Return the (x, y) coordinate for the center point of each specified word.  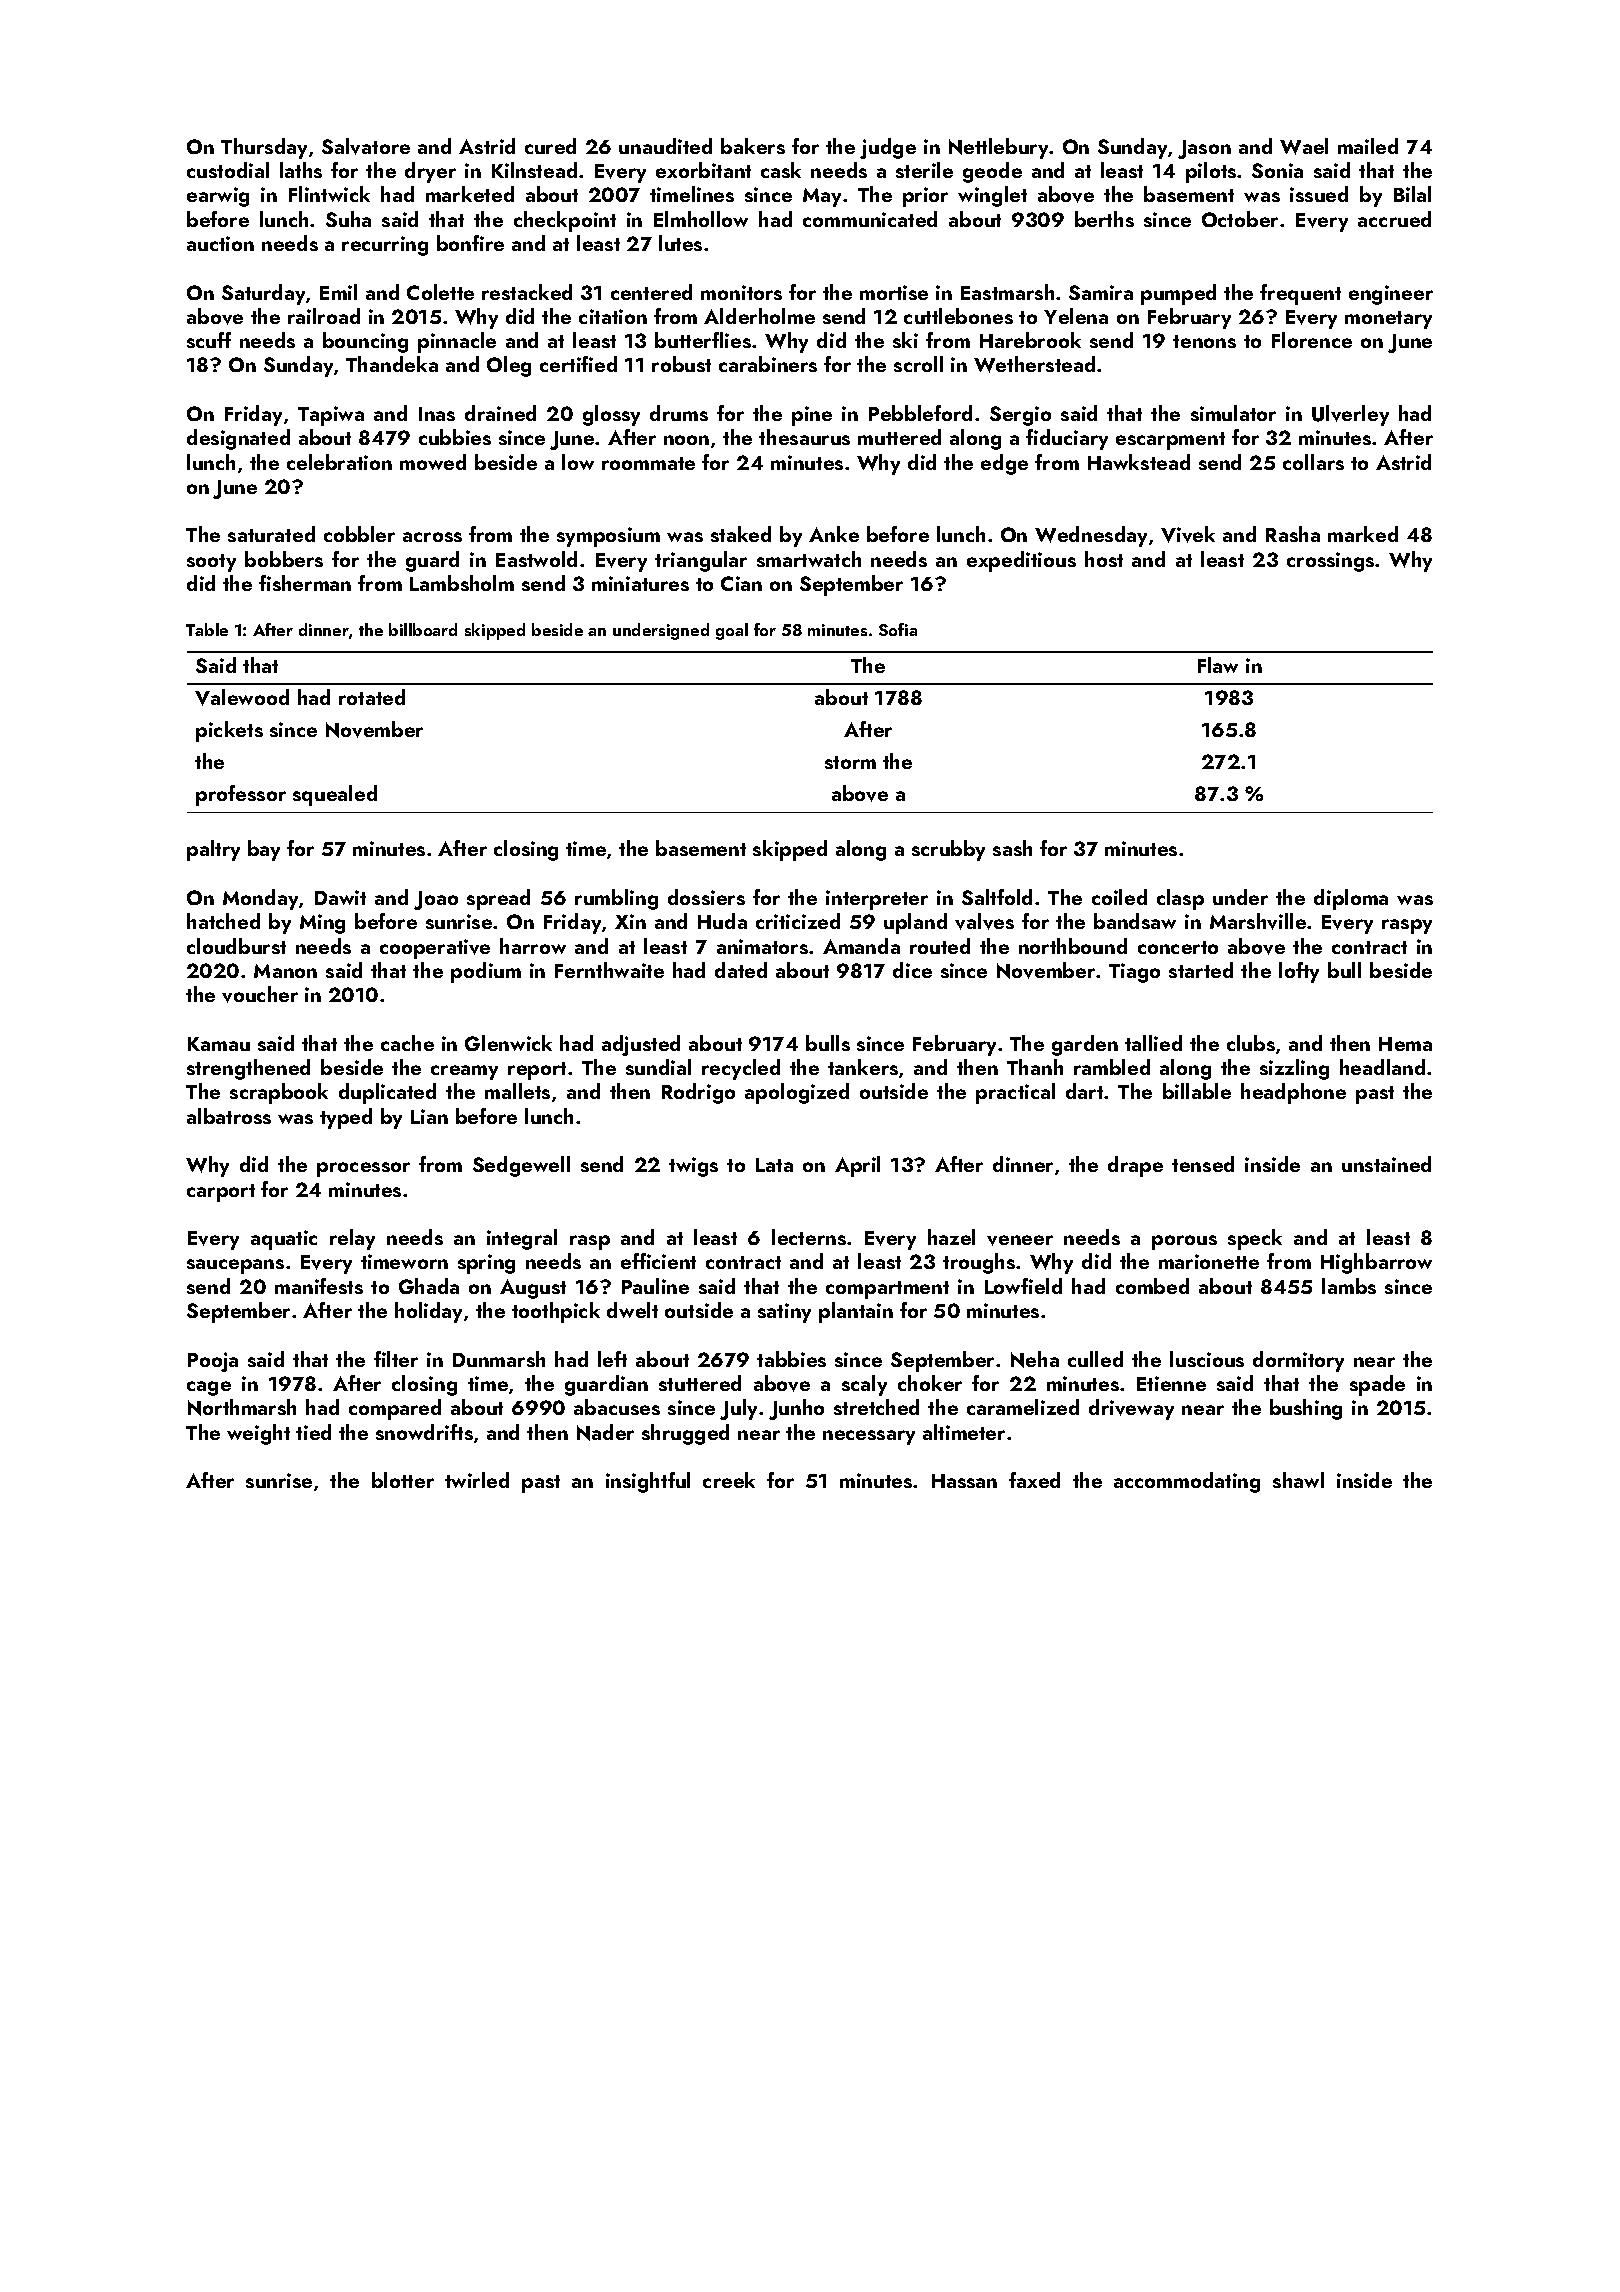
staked (741, 534)
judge (888, 148)
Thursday (264, 148)
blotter (403, 1480)
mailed (1368, 146)
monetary (1388, 320)
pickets (229, 731)
